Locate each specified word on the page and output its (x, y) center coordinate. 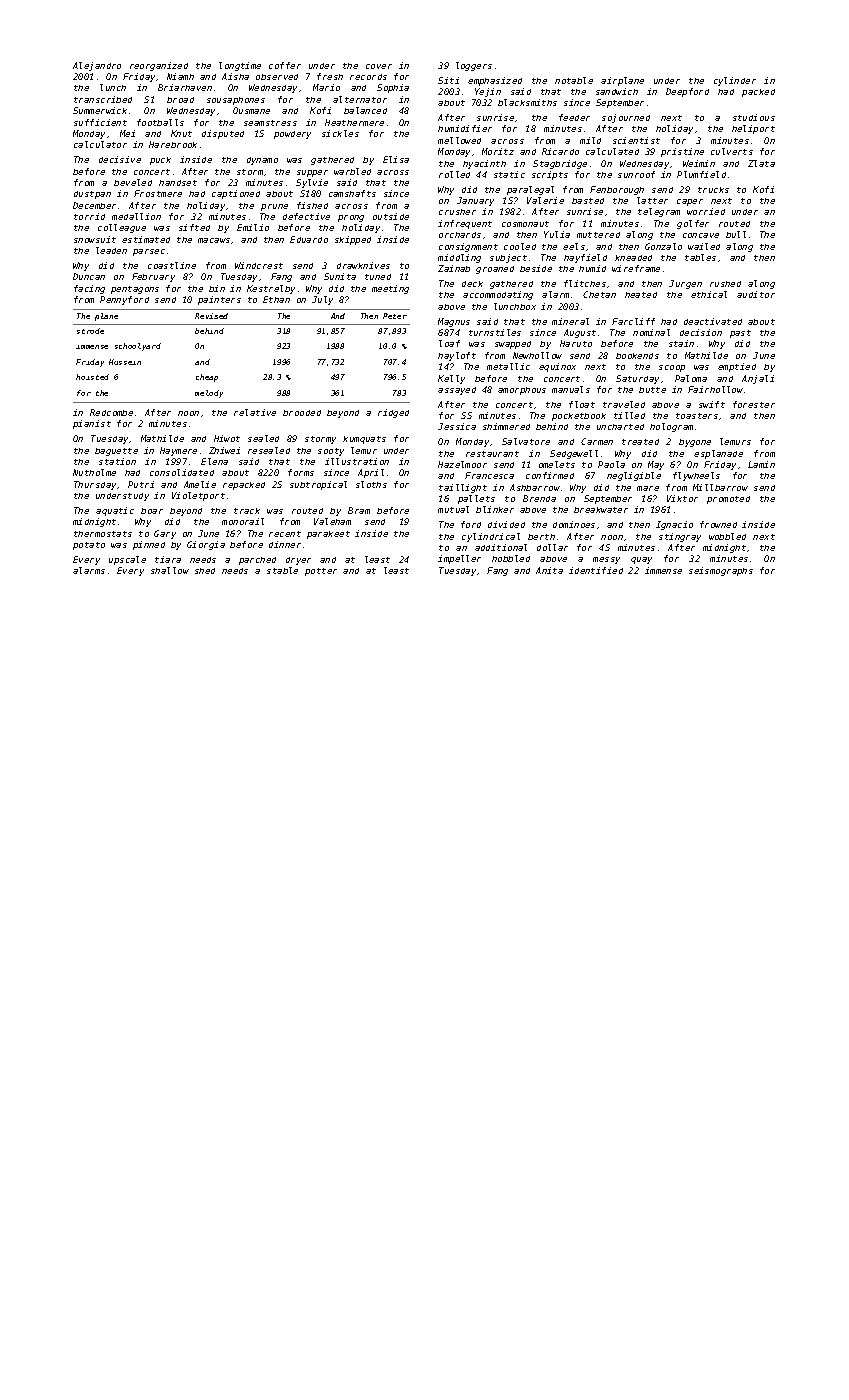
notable (574, 80)
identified (596, 570)
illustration (357, 461)
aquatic (115, 511)
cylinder (735, 81)
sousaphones (236, 101)
